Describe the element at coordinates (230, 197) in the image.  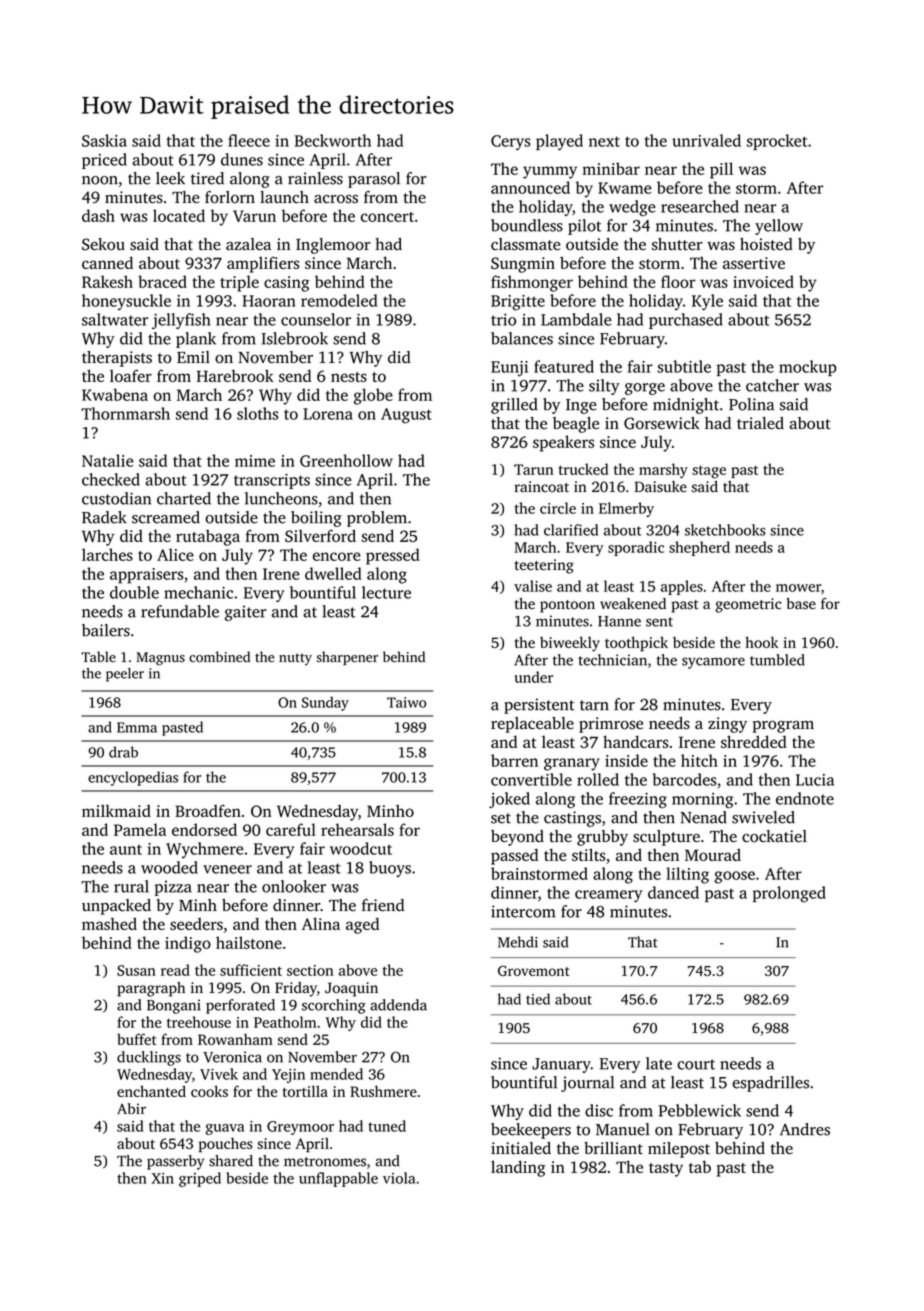
I see `forlorn` at that location.
